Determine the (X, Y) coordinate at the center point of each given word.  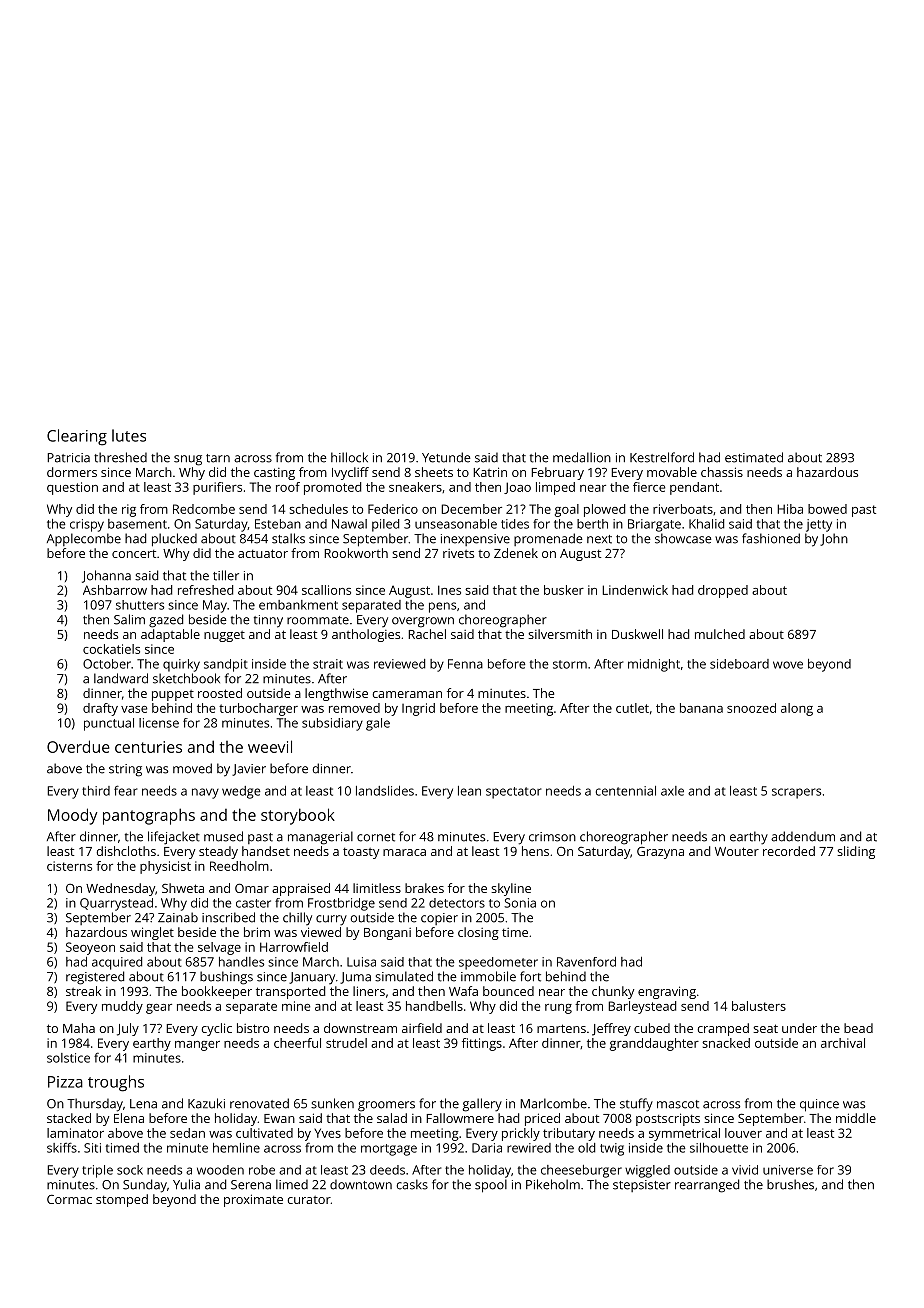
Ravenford (586, 962)
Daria (487, 1148)
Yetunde (446, 457)
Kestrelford (662, 457)
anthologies (366, 635)
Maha (79, 1028)
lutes (129, 435)
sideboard (739, 664)
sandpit (226, 665)
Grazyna (660, 853)
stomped (122, 1200)
